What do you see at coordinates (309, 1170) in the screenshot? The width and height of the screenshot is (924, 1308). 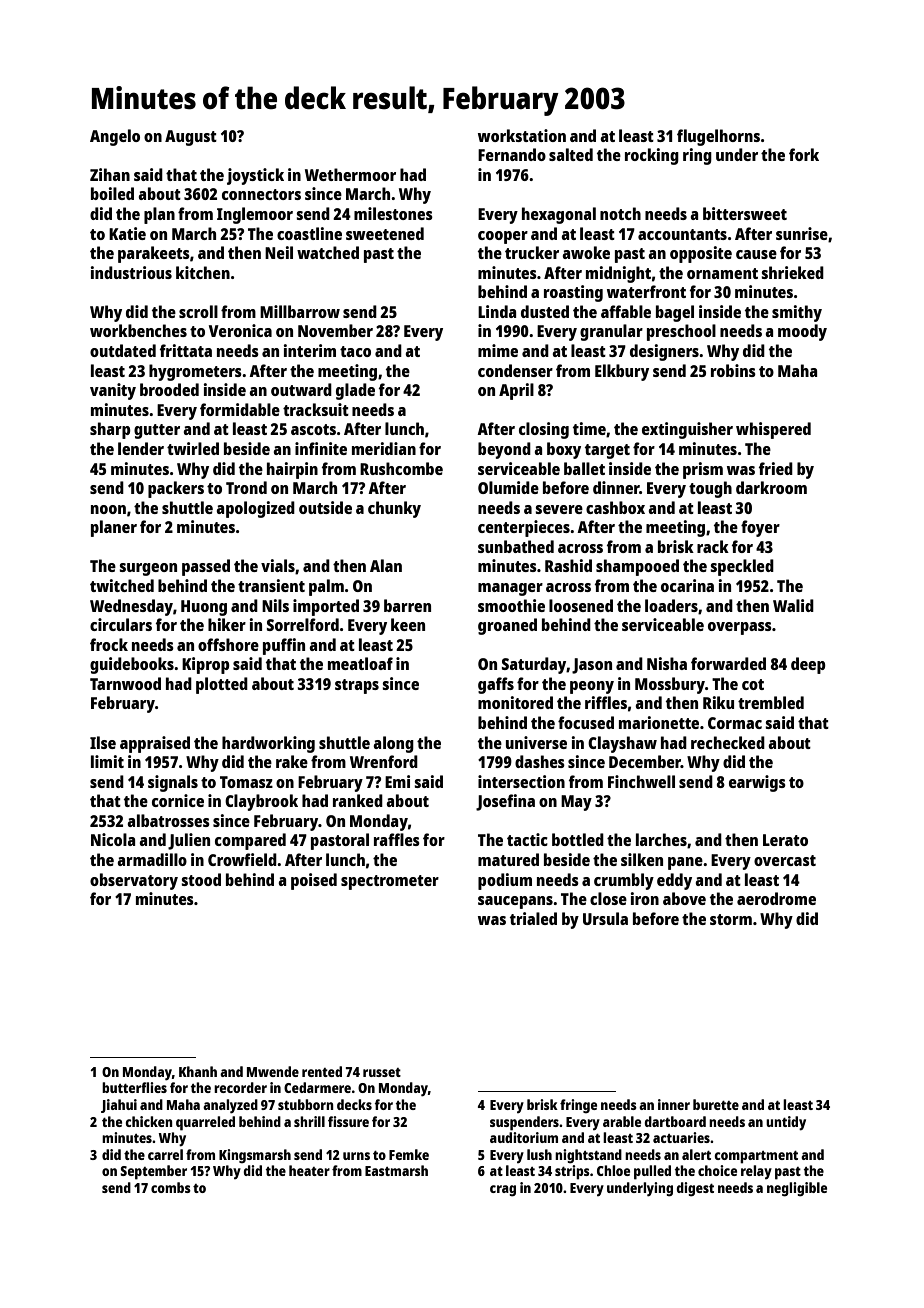 I see `heater` at bounding box center [309, 1170].
